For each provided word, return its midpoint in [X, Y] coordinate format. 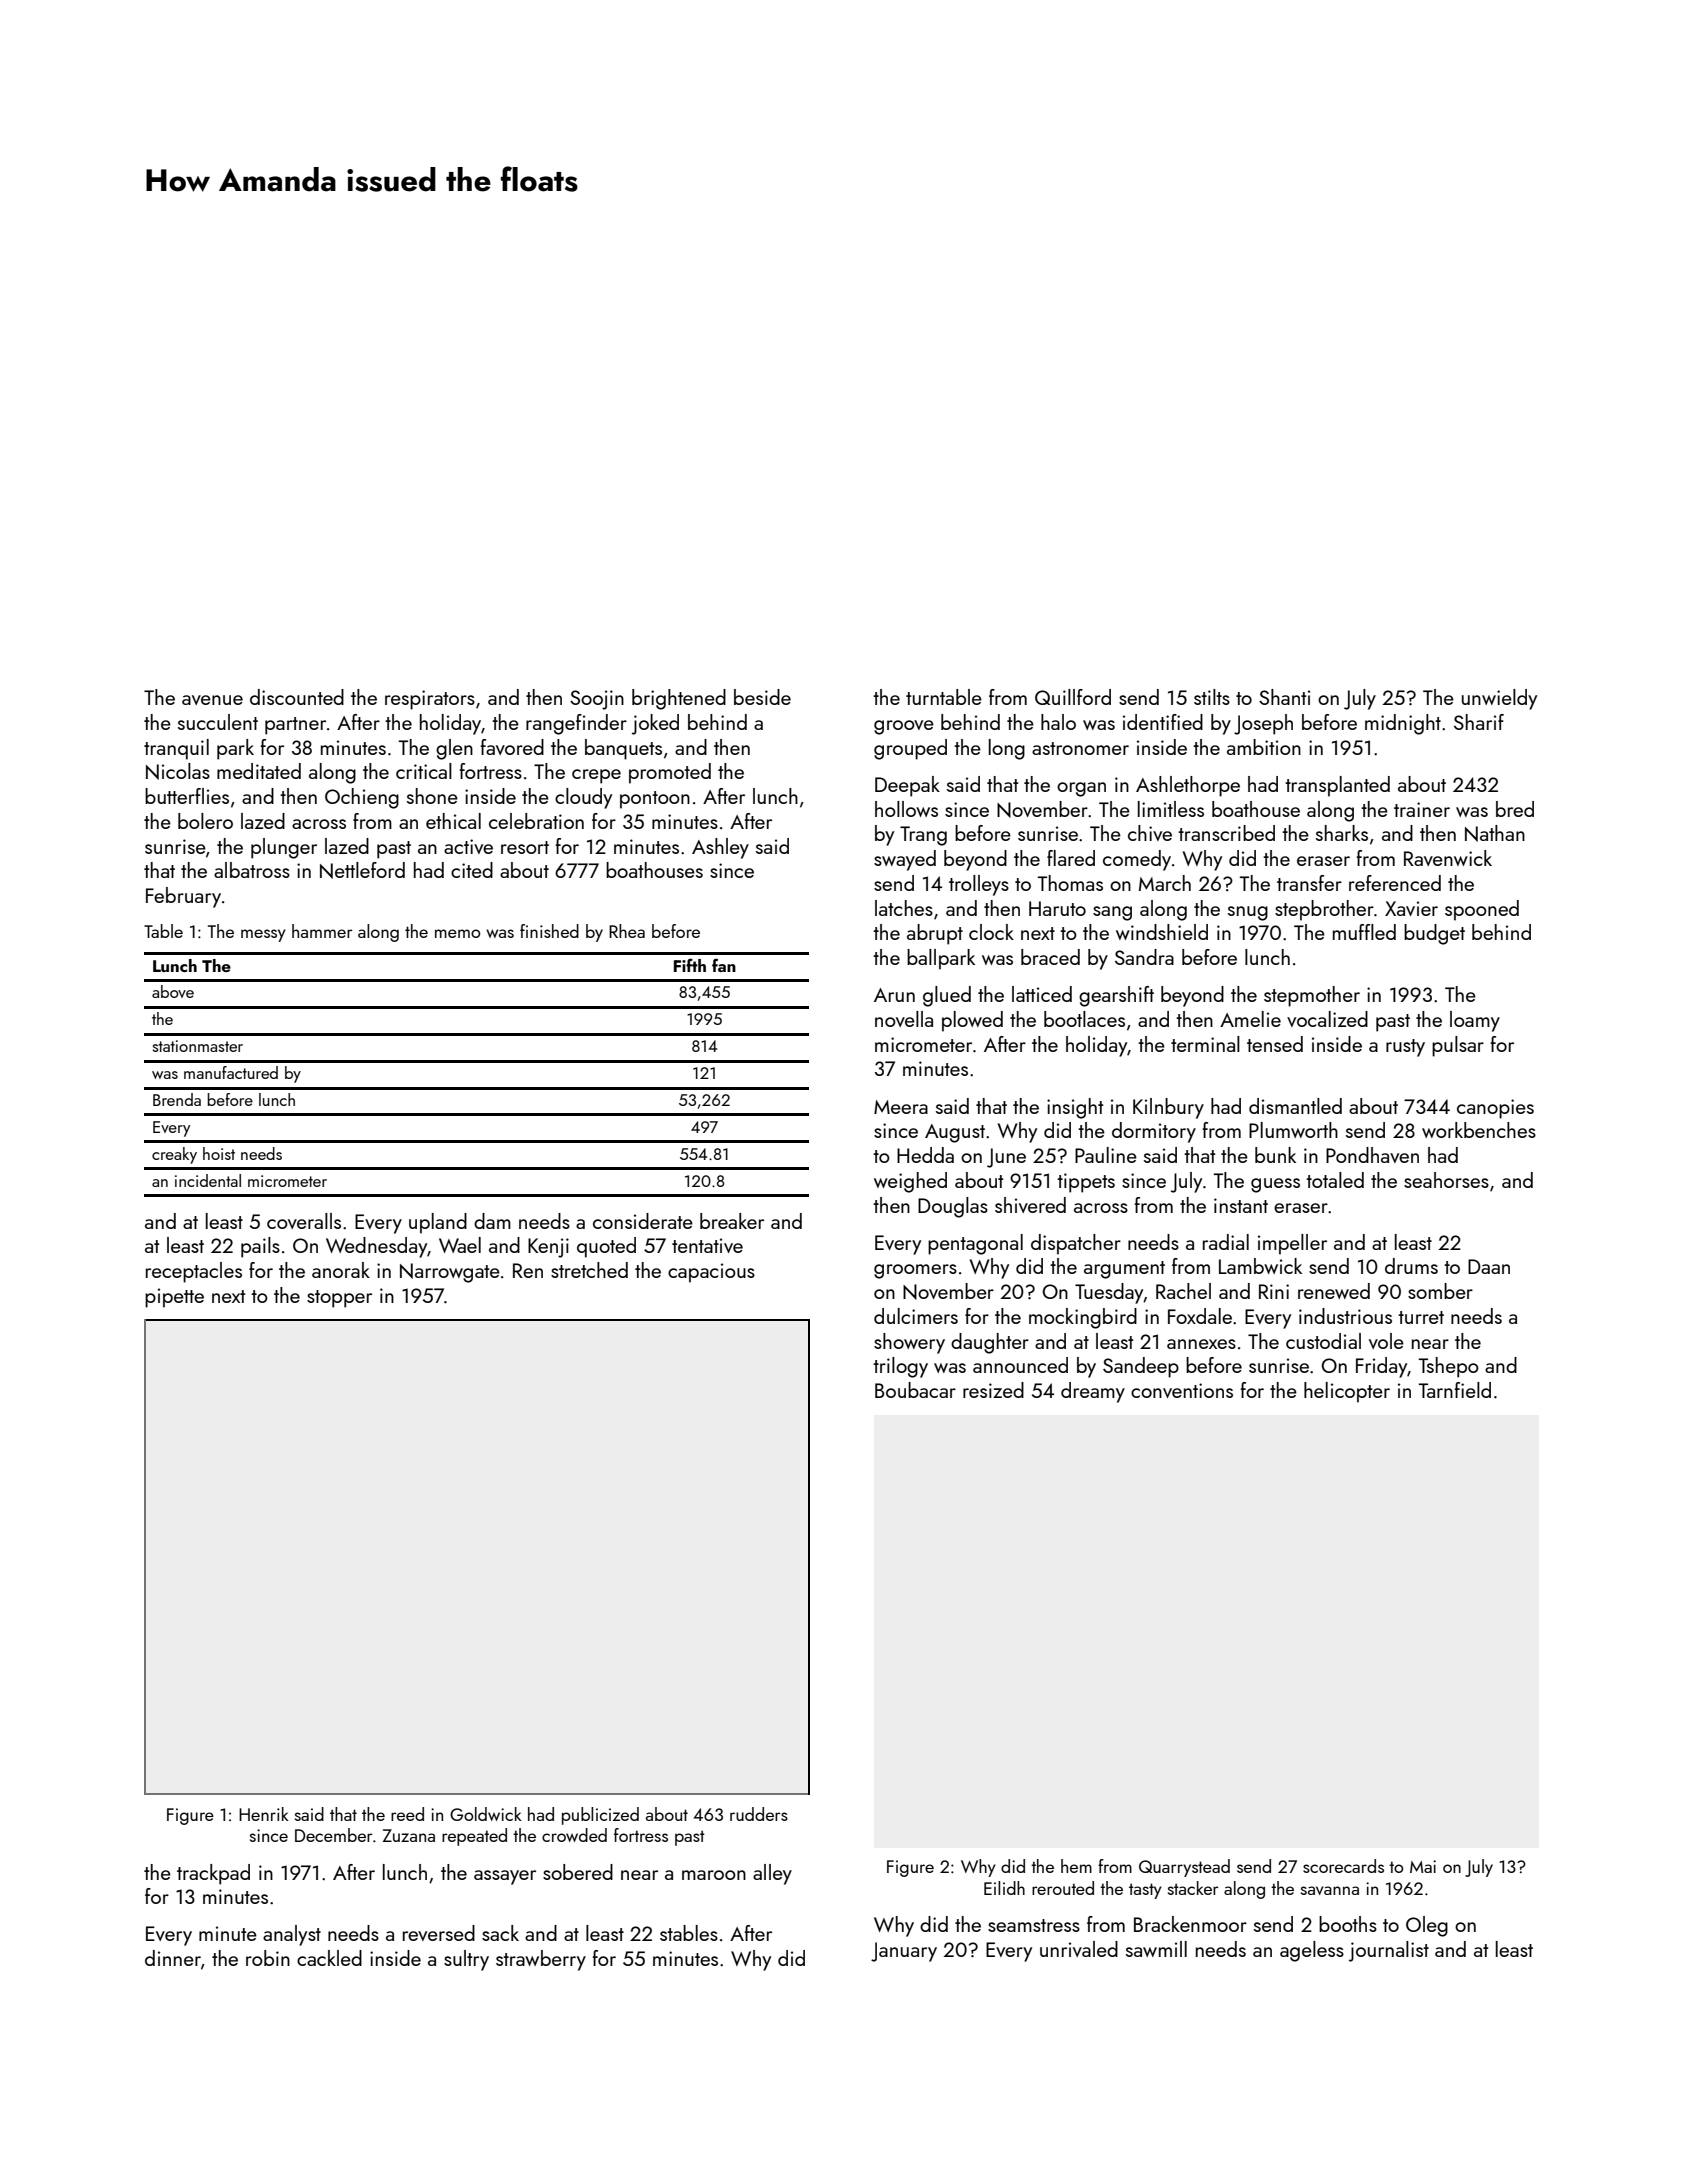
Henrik [264, 1814]
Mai [1423, 1866]
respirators [430, 700]
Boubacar [915, 1390]
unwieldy [1499, 699]
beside [762, 697]
